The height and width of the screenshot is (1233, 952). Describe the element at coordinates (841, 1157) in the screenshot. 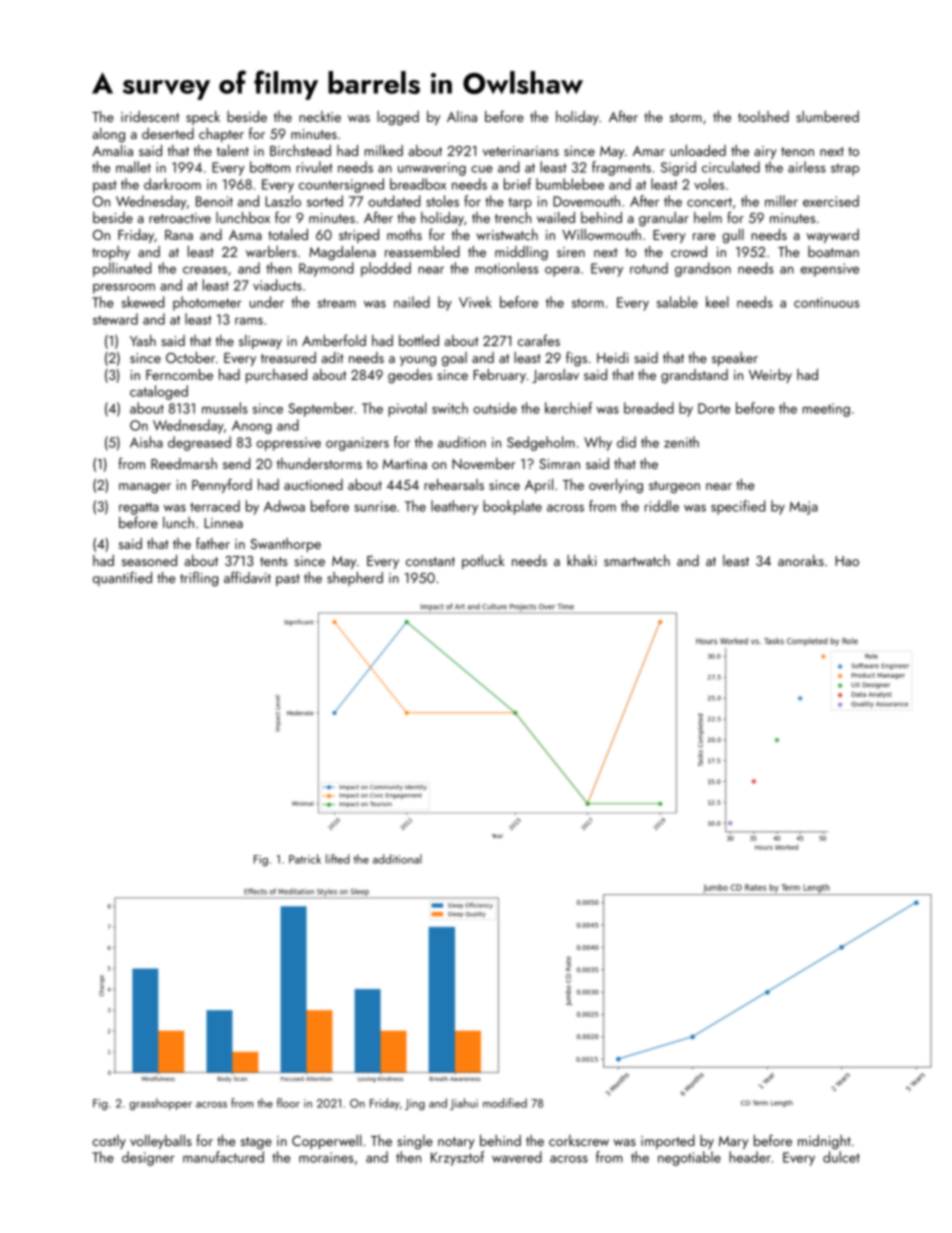

I see `dulcet` at that location.
